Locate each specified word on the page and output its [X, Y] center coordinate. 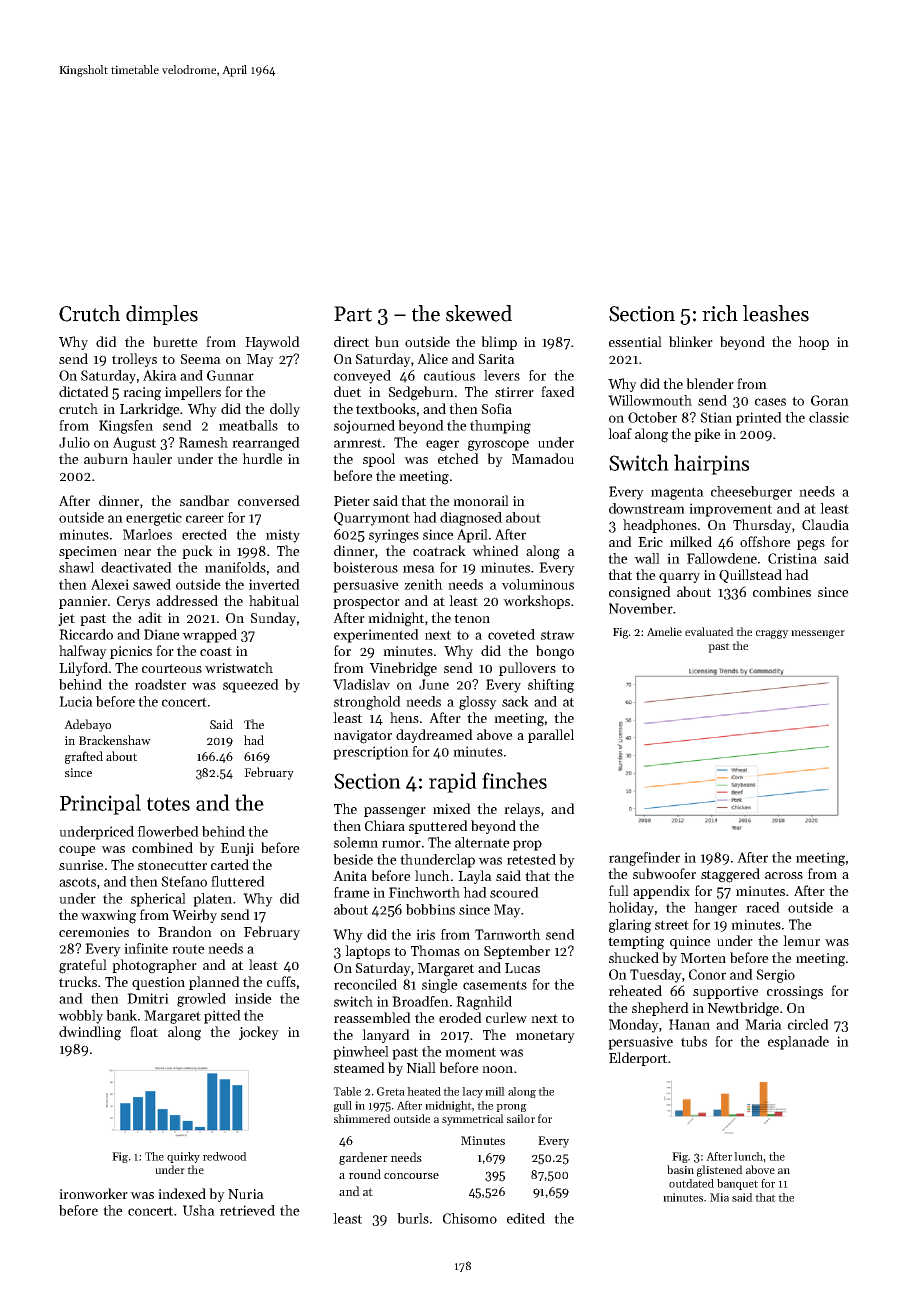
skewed [479, 313]
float [144, 1031]
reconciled [365, 984]
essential [635, 341]
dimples [162, 315]
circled [808, 1024]
